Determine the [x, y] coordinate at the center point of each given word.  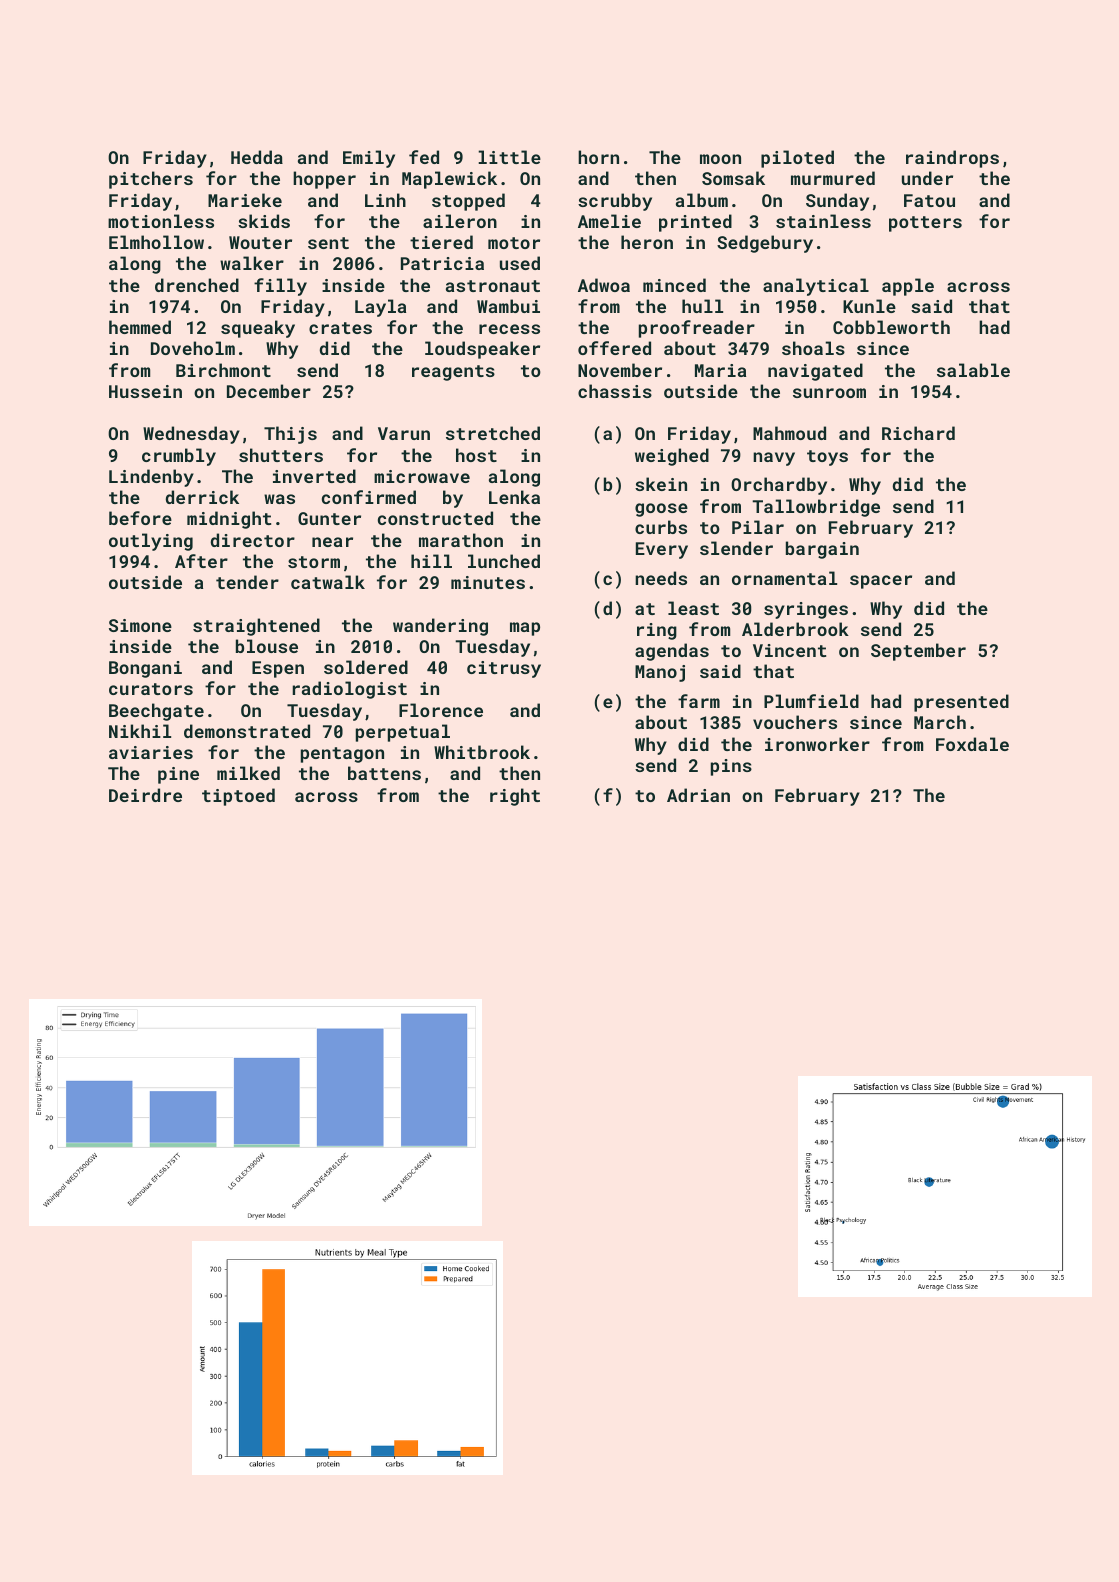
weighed [672, 457]
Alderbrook [795, 629]
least [693, 608]
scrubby [615, 202]
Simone [140, 625]
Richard [918, 433]
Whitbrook [482, 752]
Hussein [145, 391]
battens [384, 773]
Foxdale [972, 744]
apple [908, 287]
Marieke [245, 200]
